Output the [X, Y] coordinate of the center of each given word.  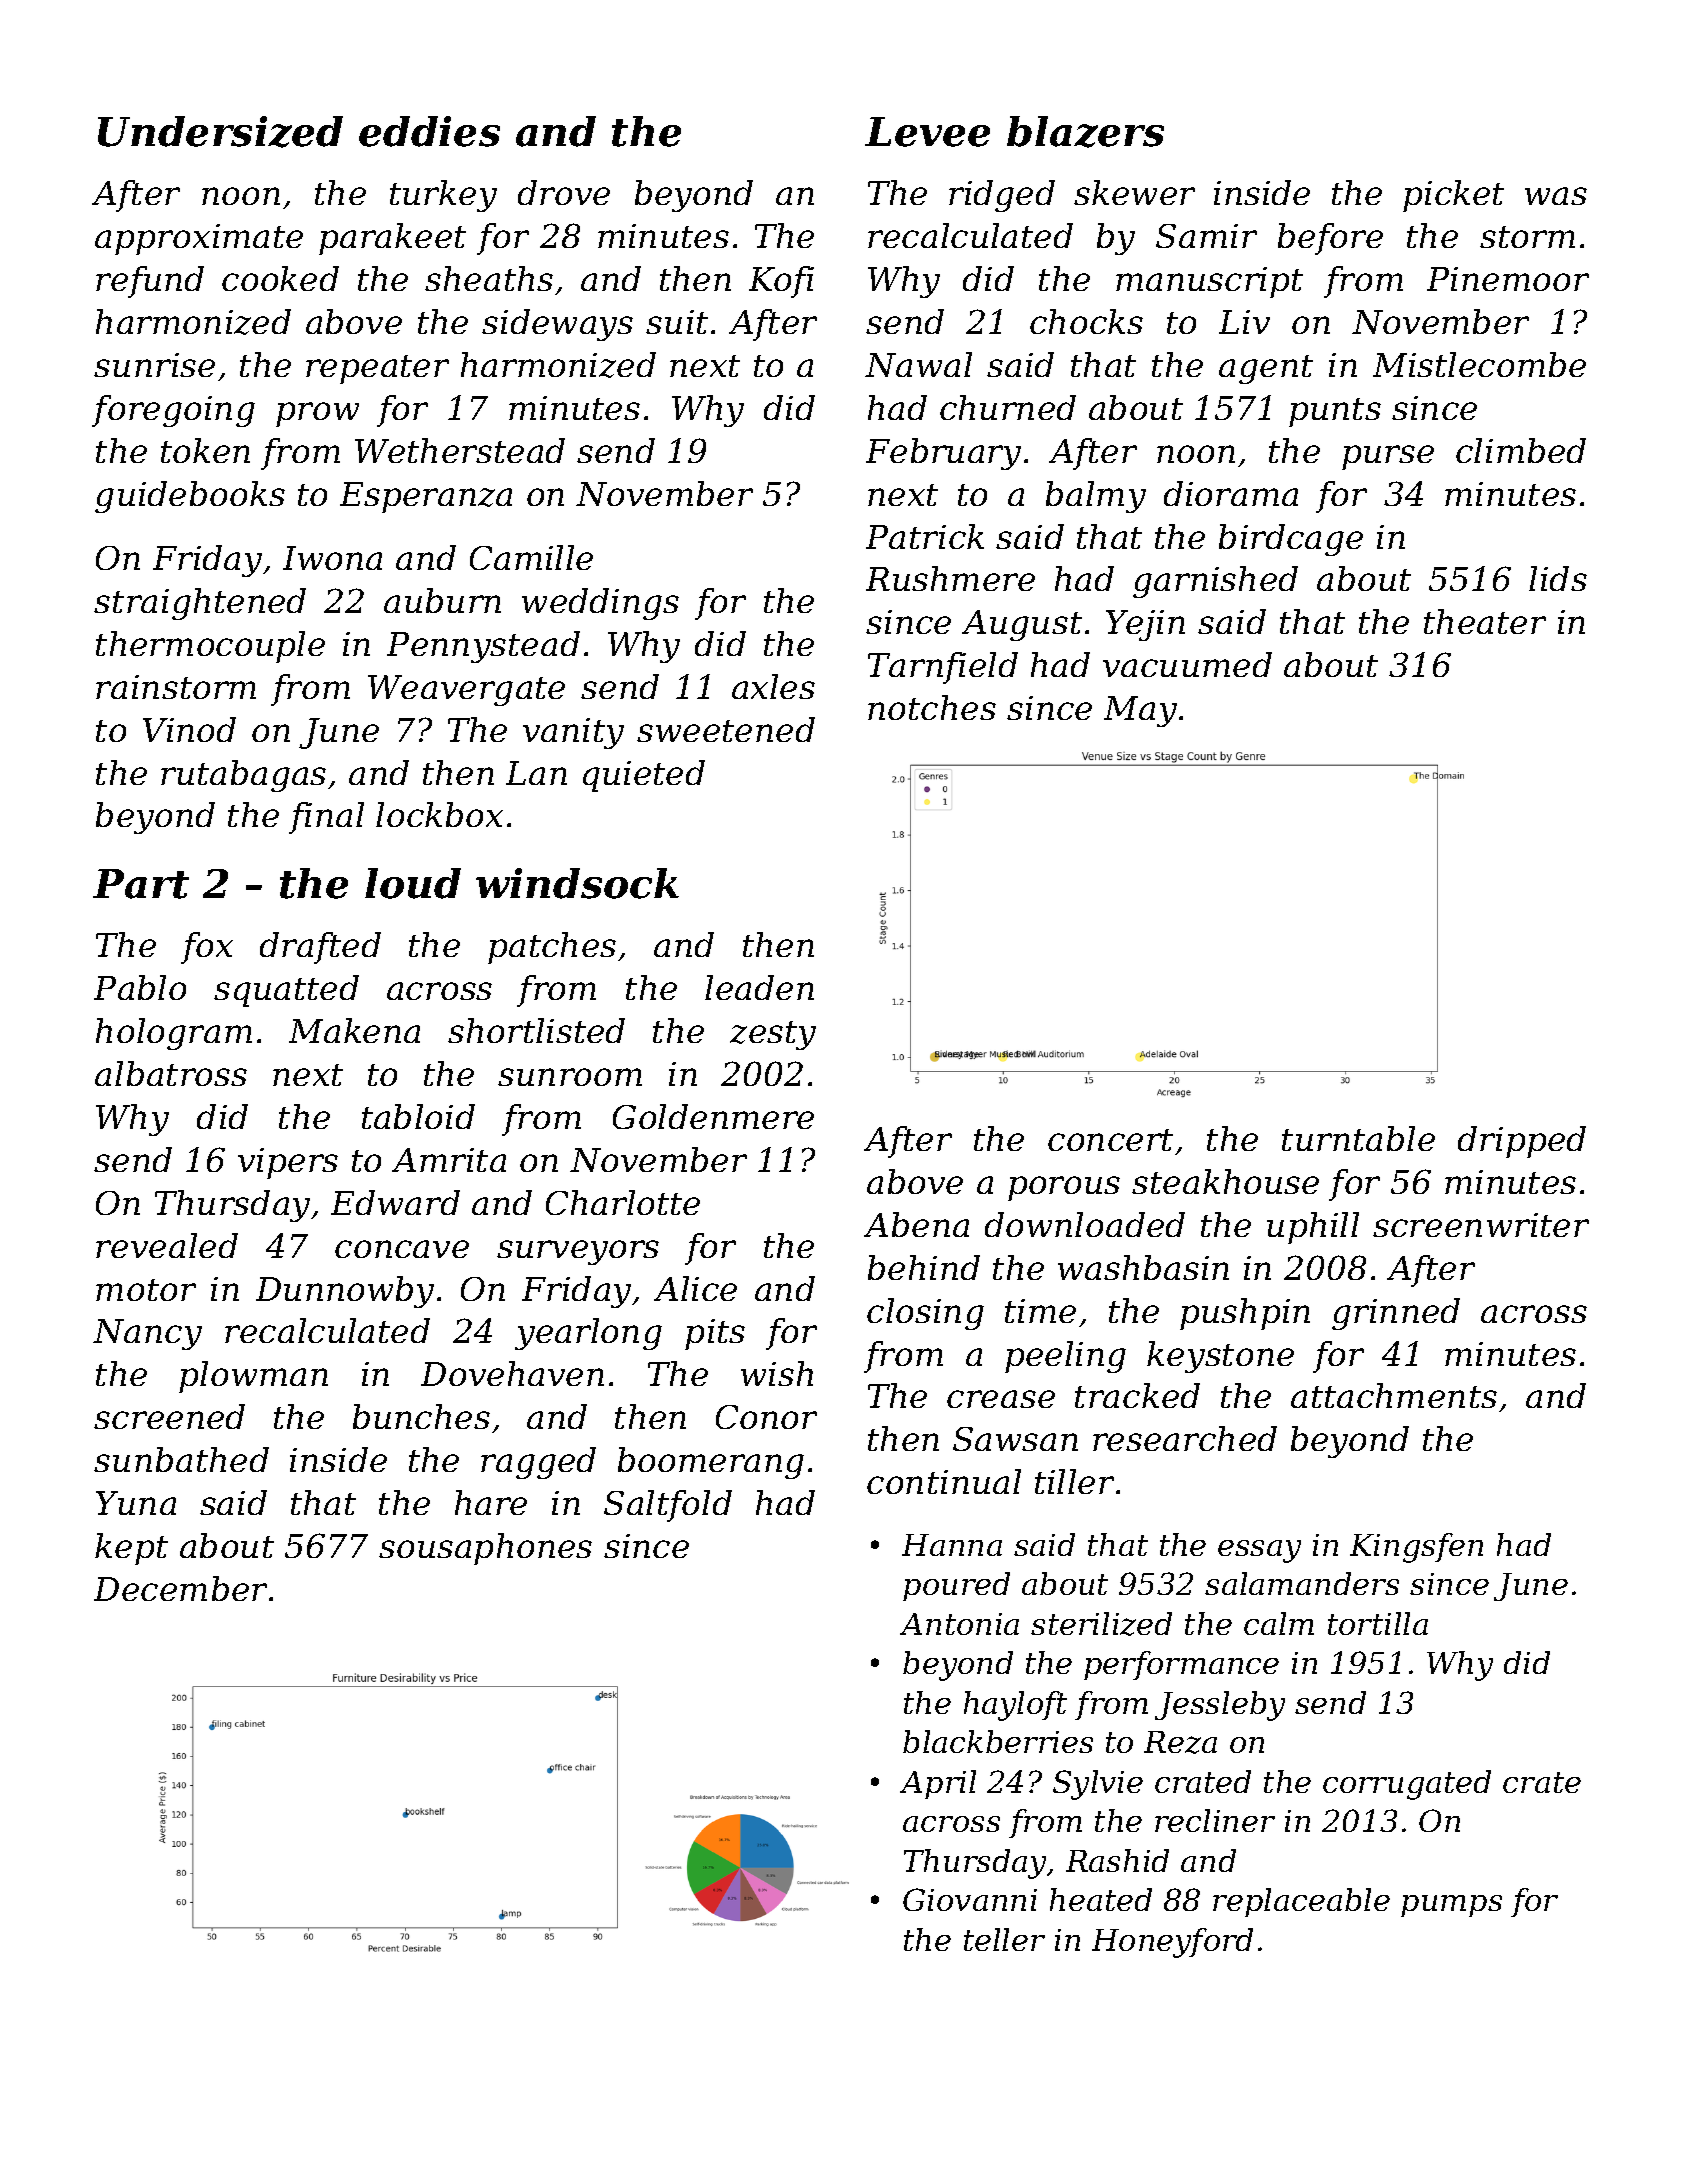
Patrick [925, 536]
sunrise [154, 365]
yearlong [588, 1334]
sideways [557, 325]
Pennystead [483, 647]
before [1330, 239]
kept [131, 1549]
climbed [1521, 450]
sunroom [570, 1077]
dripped [1522, 1142]
